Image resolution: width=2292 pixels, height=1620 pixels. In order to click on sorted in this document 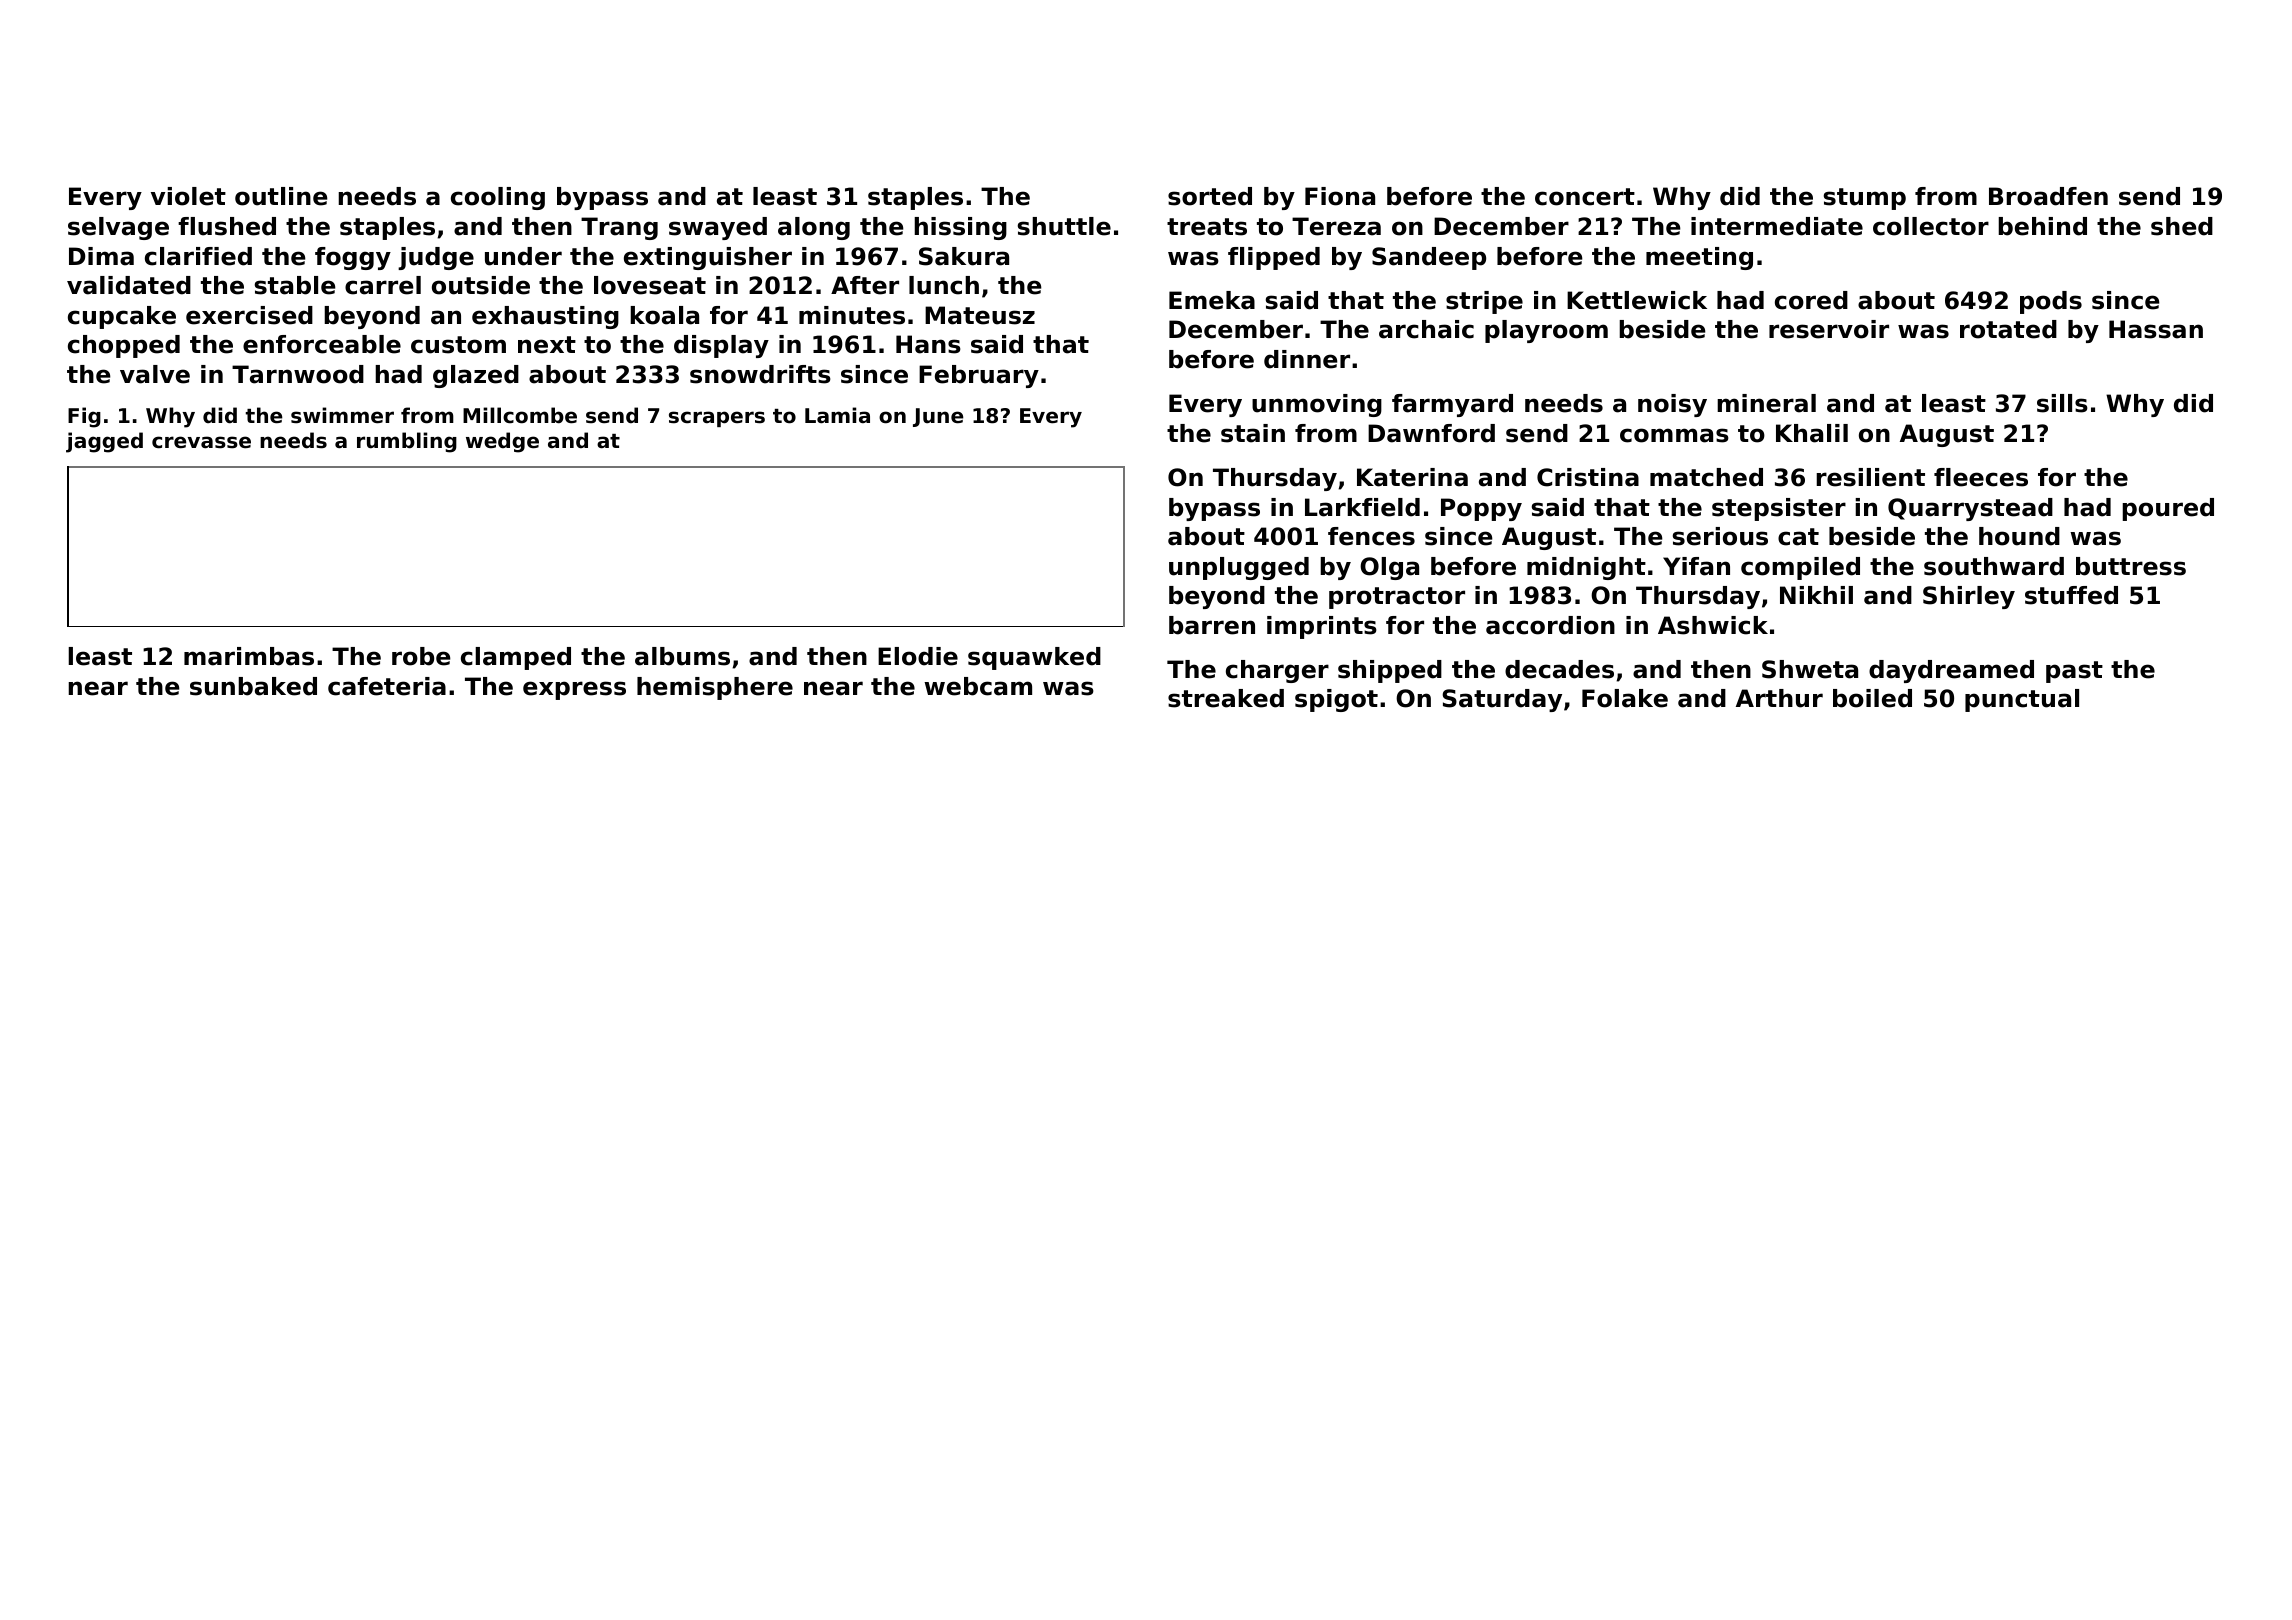, I will do `click(1210, 196)`.
